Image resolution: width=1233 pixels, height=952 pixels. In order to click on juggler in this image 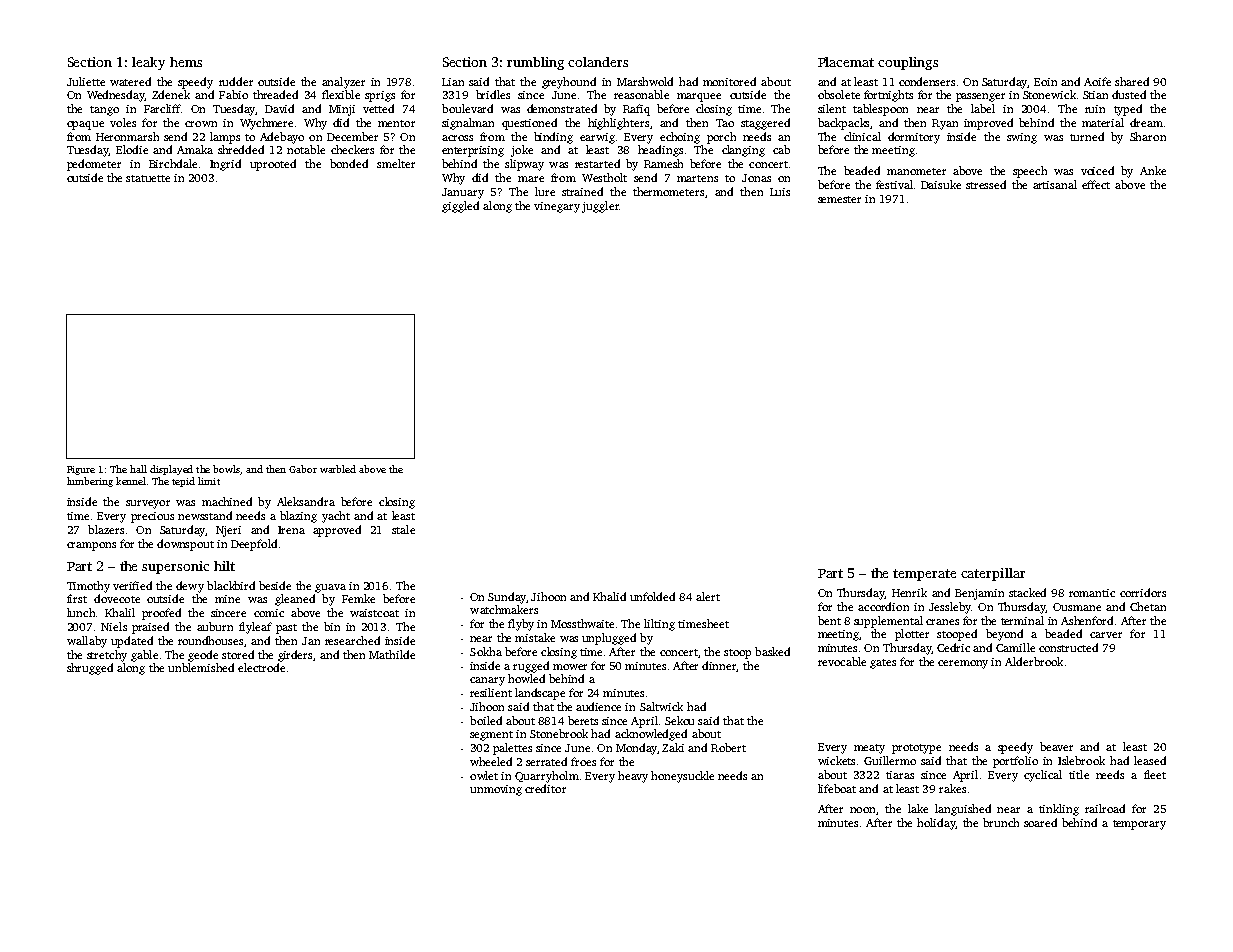, I will do `click(600, 207)`.
